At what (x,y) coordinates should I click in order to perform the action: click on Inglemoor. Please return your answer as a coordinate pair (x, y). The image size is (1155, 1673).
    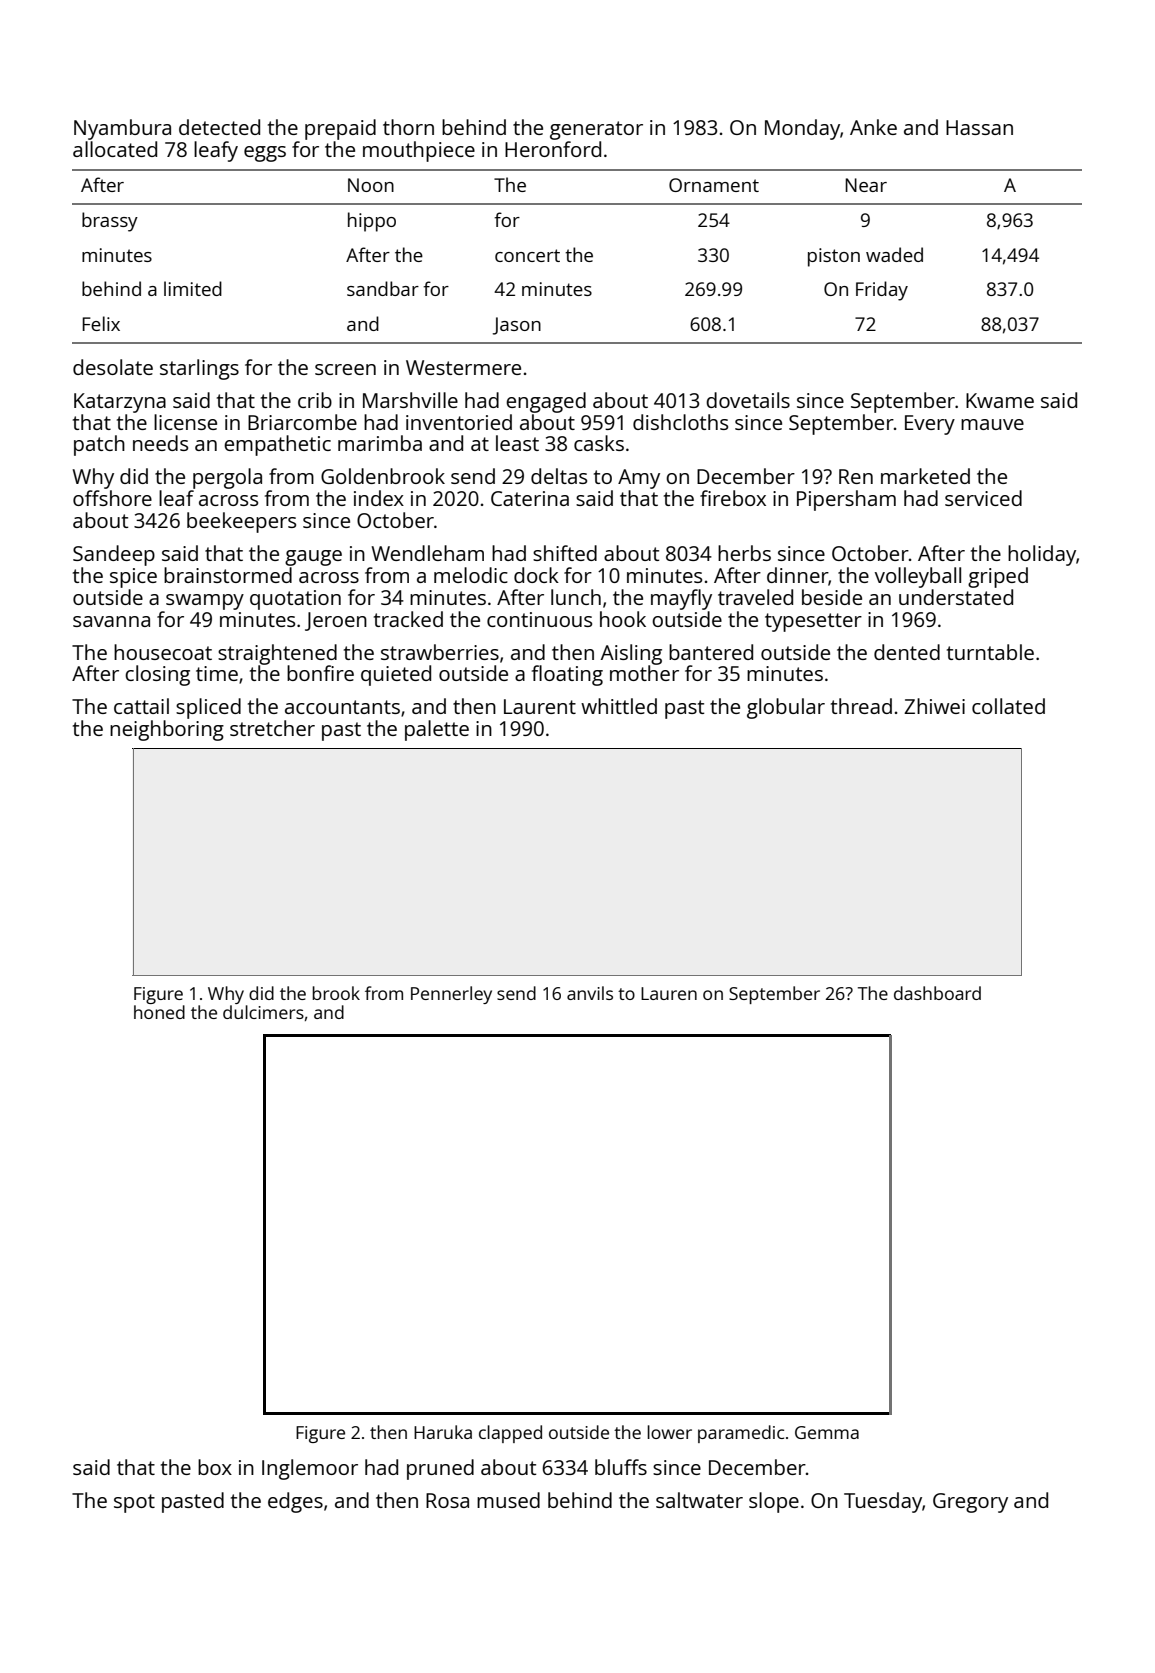
    Looking at the image, I should click on (310, 1469).
